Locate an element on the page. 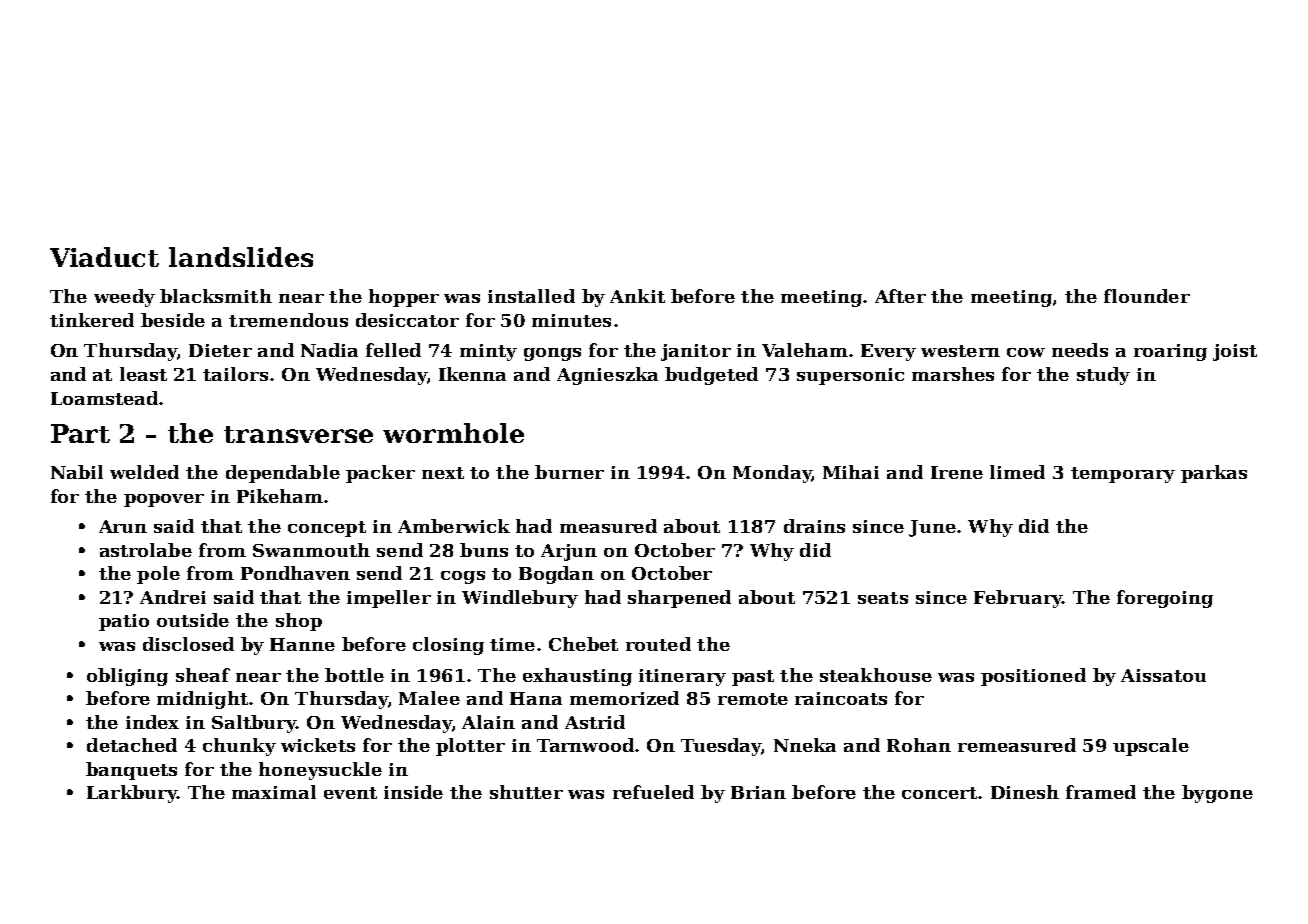 Image resolution: width=1308 pixels, height=924 pixels. detached is located at coordinates (132, 745).
